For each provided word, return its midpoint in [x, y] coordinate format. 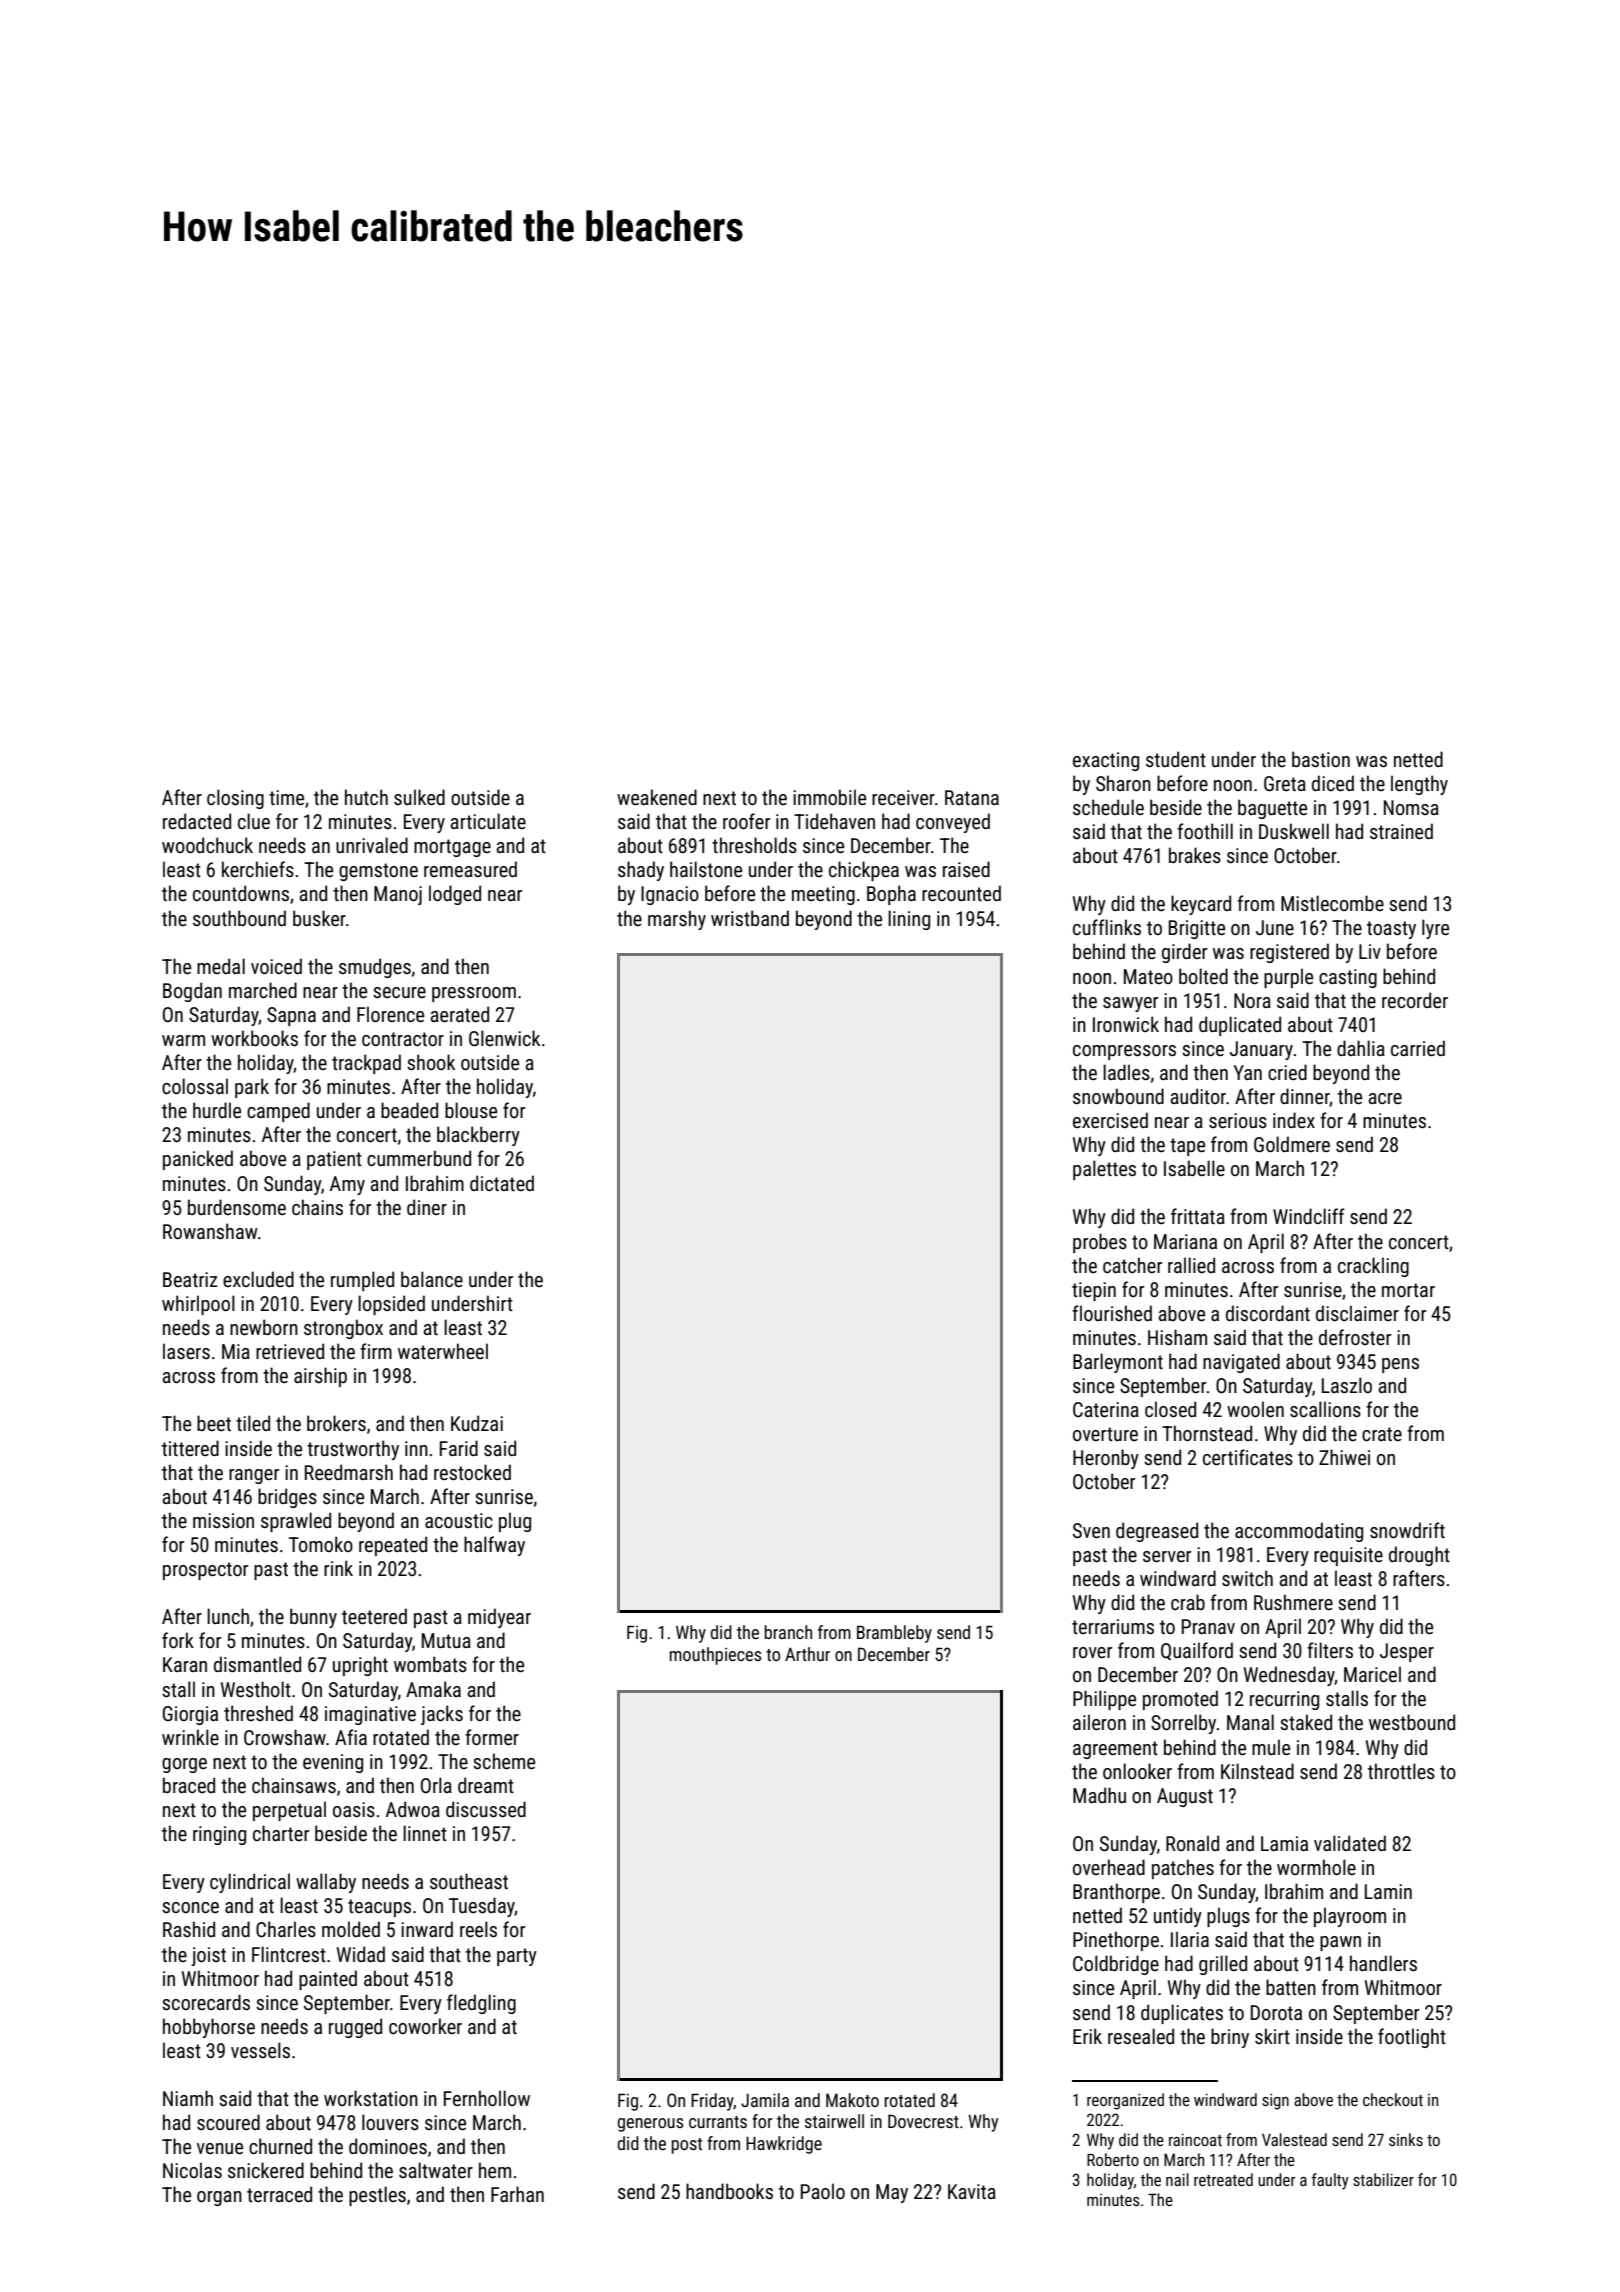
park [252, 1088]
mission [223, 1520]
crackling [1373, 1267]
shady [641, 871]
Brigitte [1197, 929]
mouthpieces [715, 1656]
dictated [502, 1183]
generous [650, 2125]
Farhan [517, 2194]
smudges [375, 968]
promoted [1180, 1700]
